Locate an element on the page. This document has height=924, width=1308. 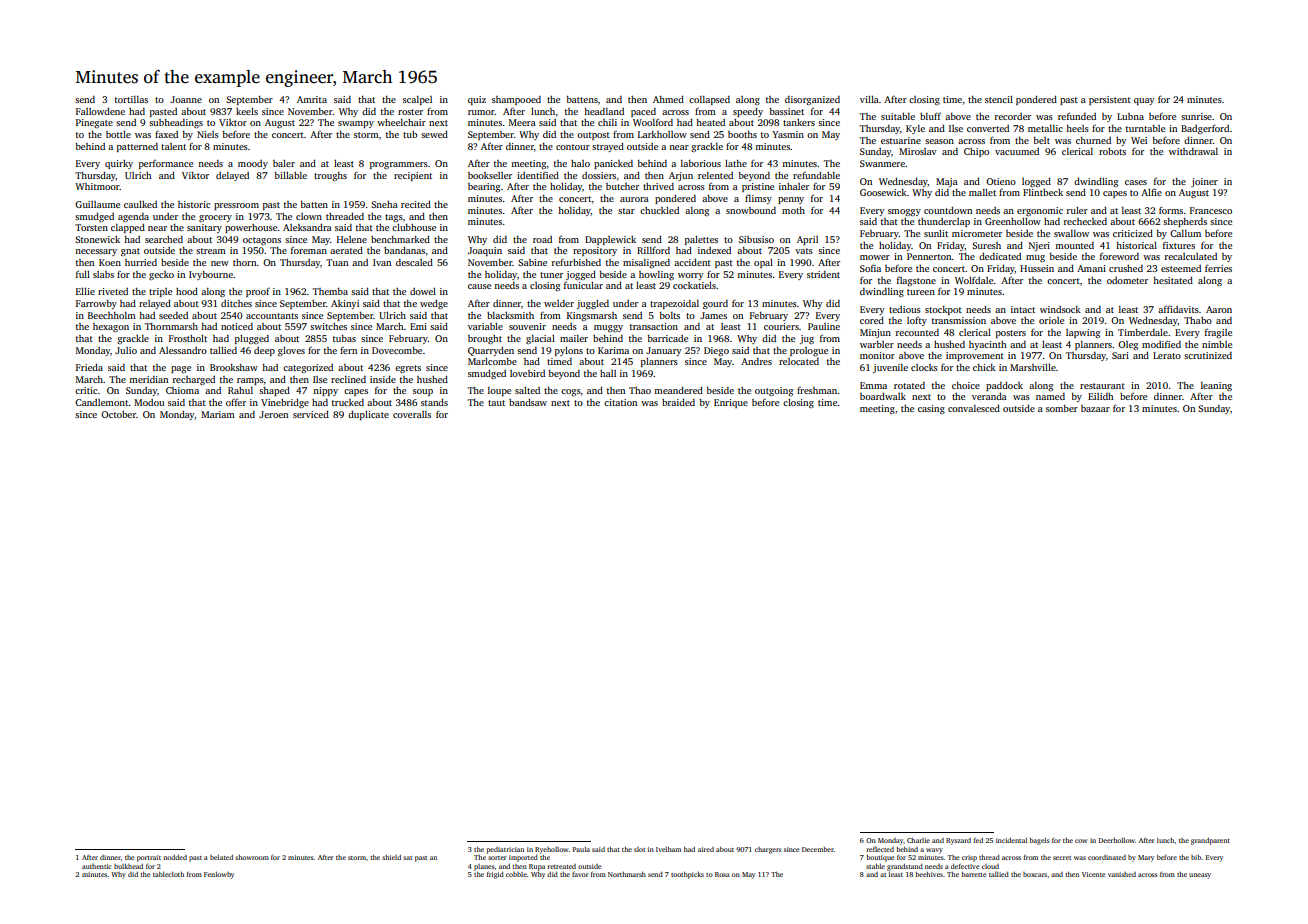
showroom is located at coordinates (252, 857).
